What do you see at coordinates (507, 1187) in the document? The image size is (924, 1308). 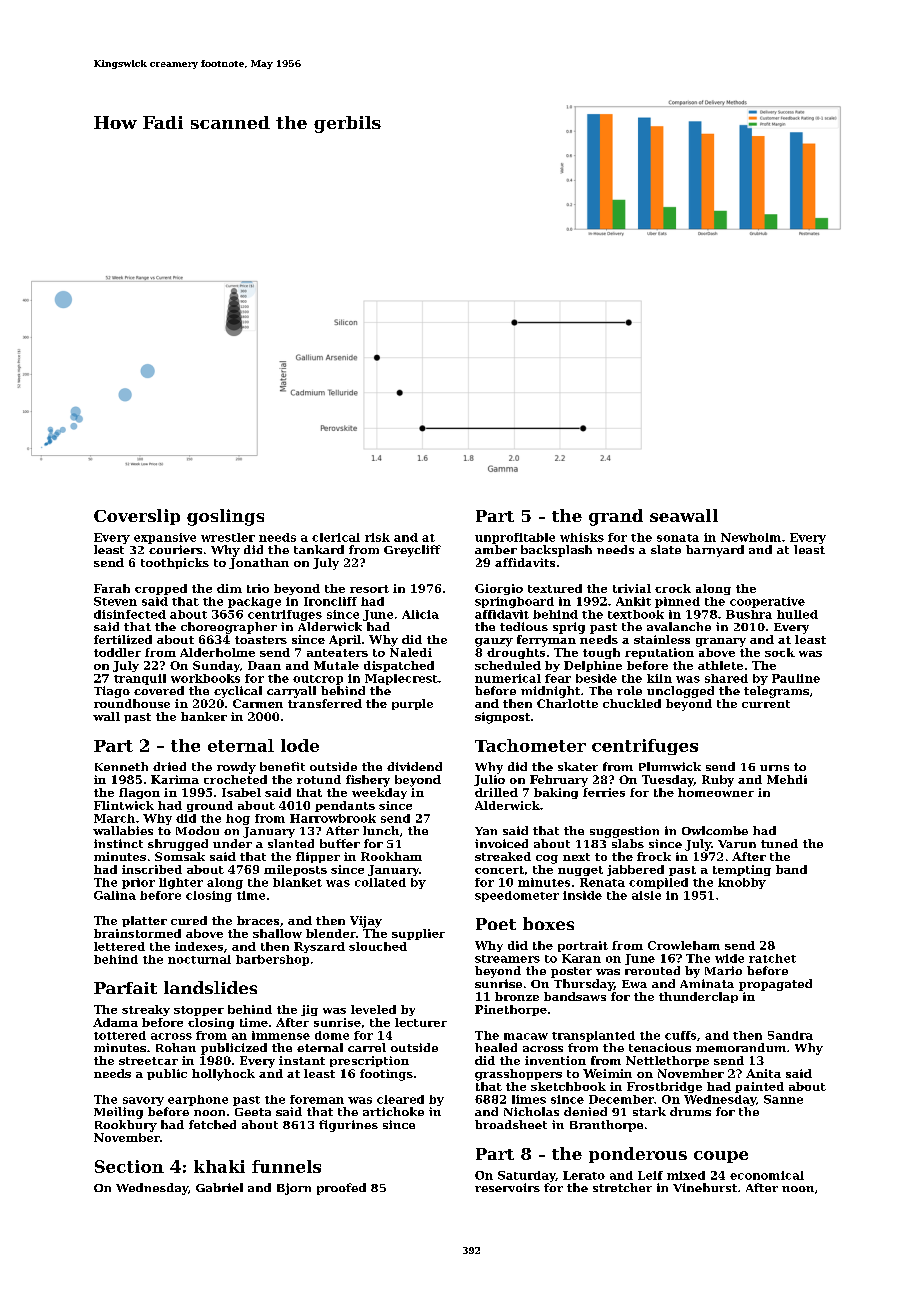 I see `reservoirs` at bounding box center [507, 1187].
